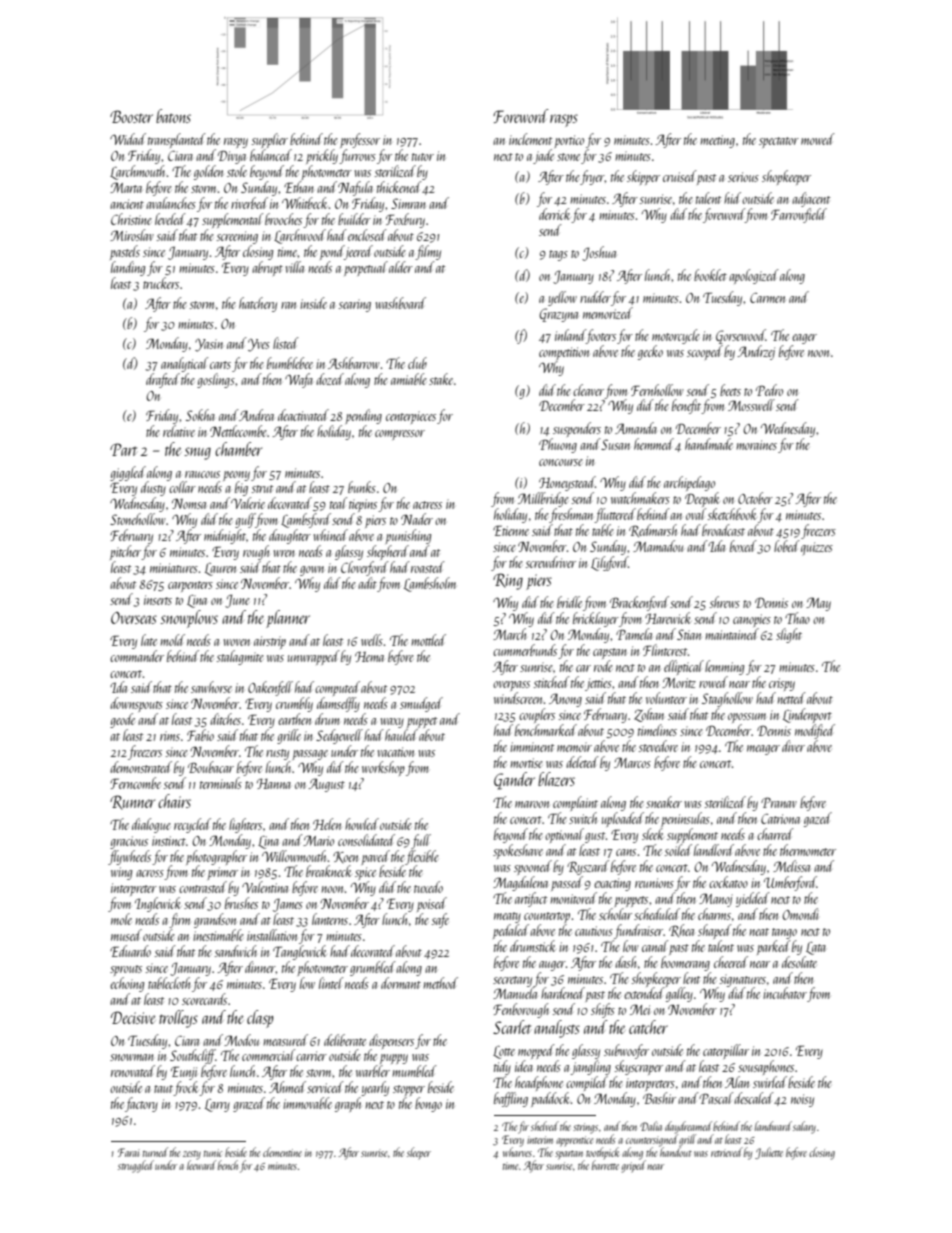 This page has height=1233, width=952. Describe the element at coordinates (769, 1153) in the page. I see `Juliette` at that location.
